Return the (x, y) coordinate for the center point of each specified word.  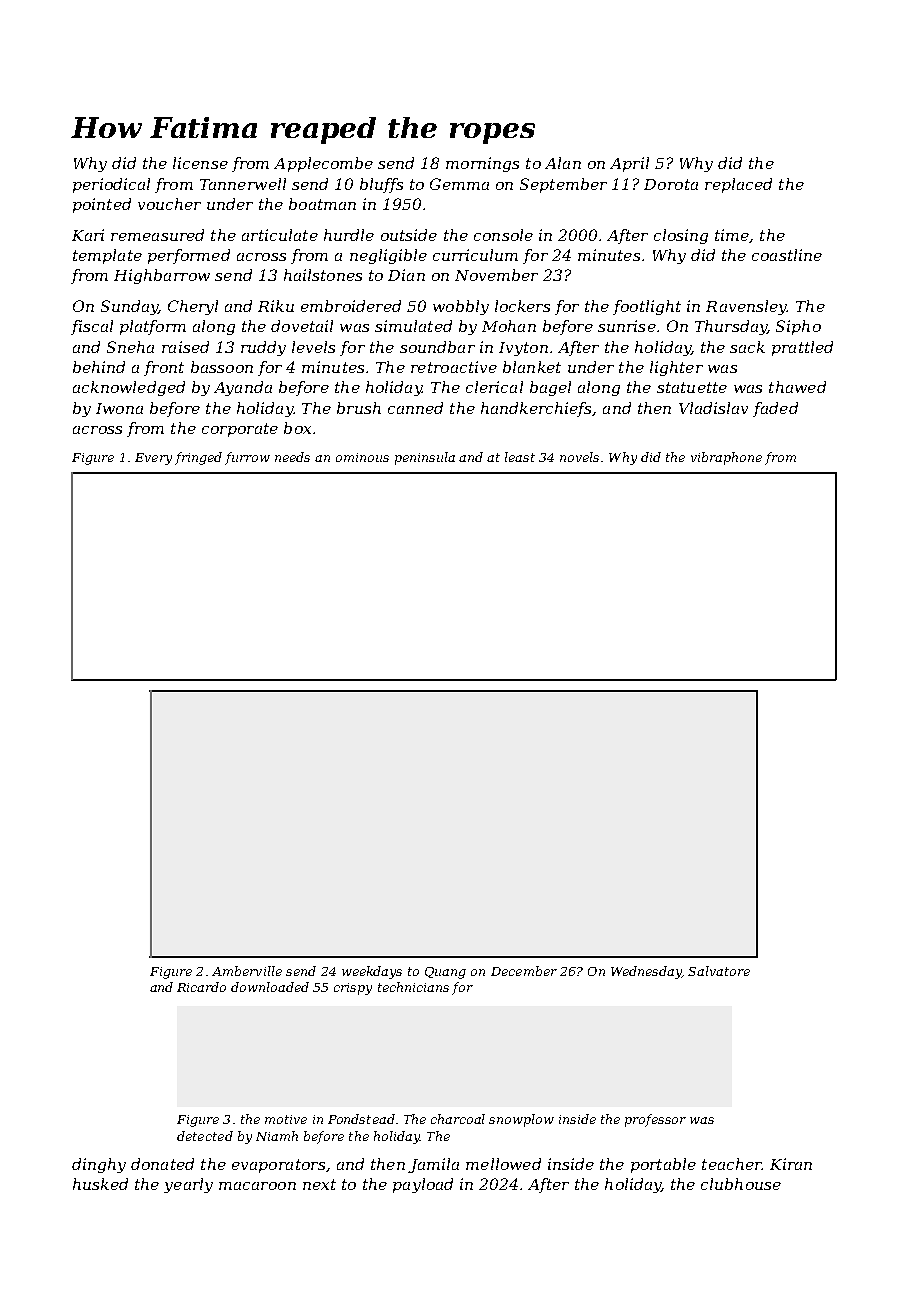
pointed (102, 205)
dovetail (302, 326)
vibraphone (726, 458)
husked (100, 1184)
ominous (362, 457)
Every (153, 459)
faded (775, 409)
